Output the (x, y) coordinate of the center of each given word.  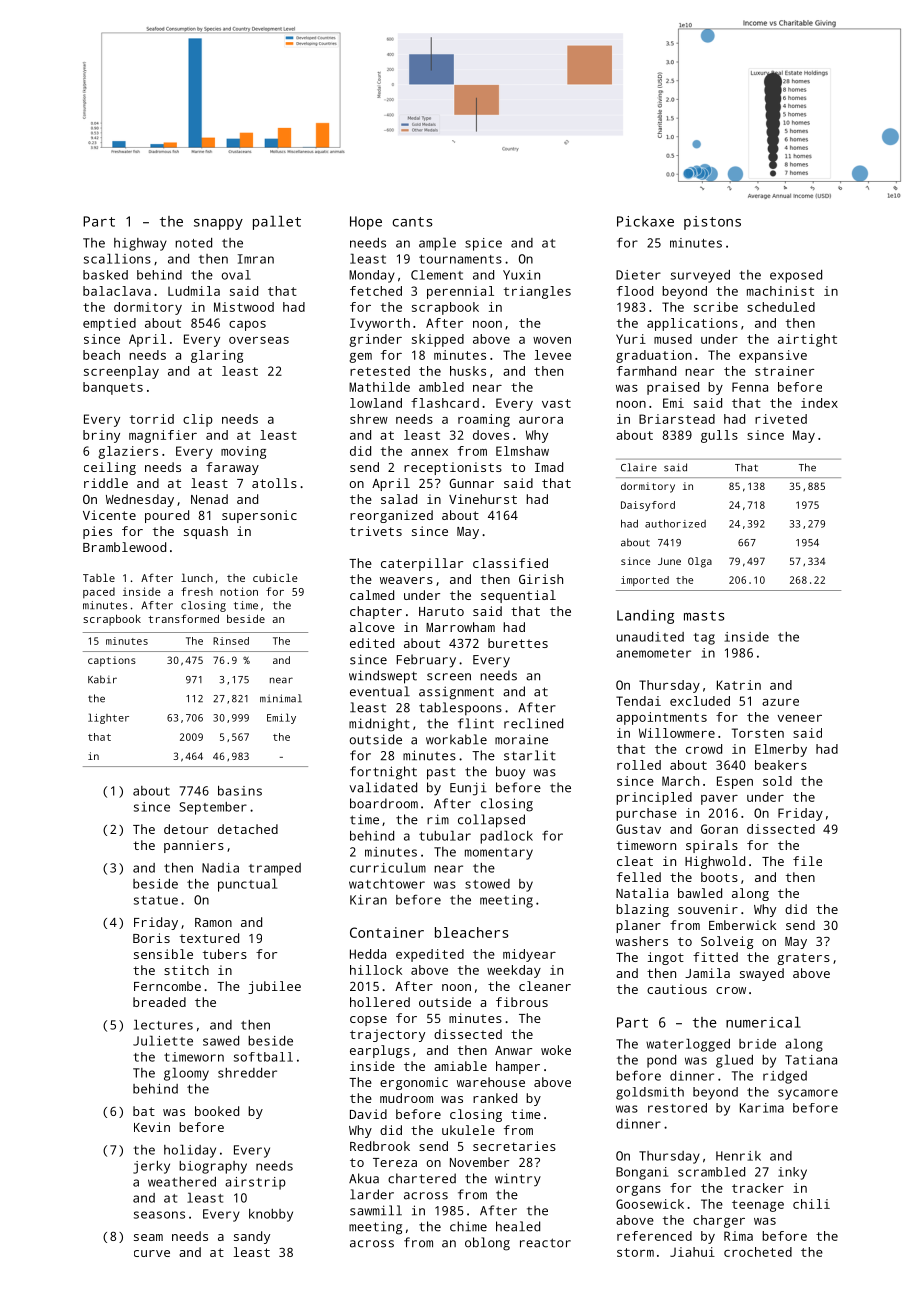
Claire (639, 467)
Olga (700, 562)
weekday (514, 971)
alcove (372, 627)
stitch (186, 970)
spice (483, 244)
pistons (712, 223)
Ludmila (194, 291)
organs (638, 1191)
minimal (281, 698)
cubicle (275, 577)
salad (399, 499)
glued (734, 1061)
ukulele (468, 1130)
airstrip (255, 1183)
